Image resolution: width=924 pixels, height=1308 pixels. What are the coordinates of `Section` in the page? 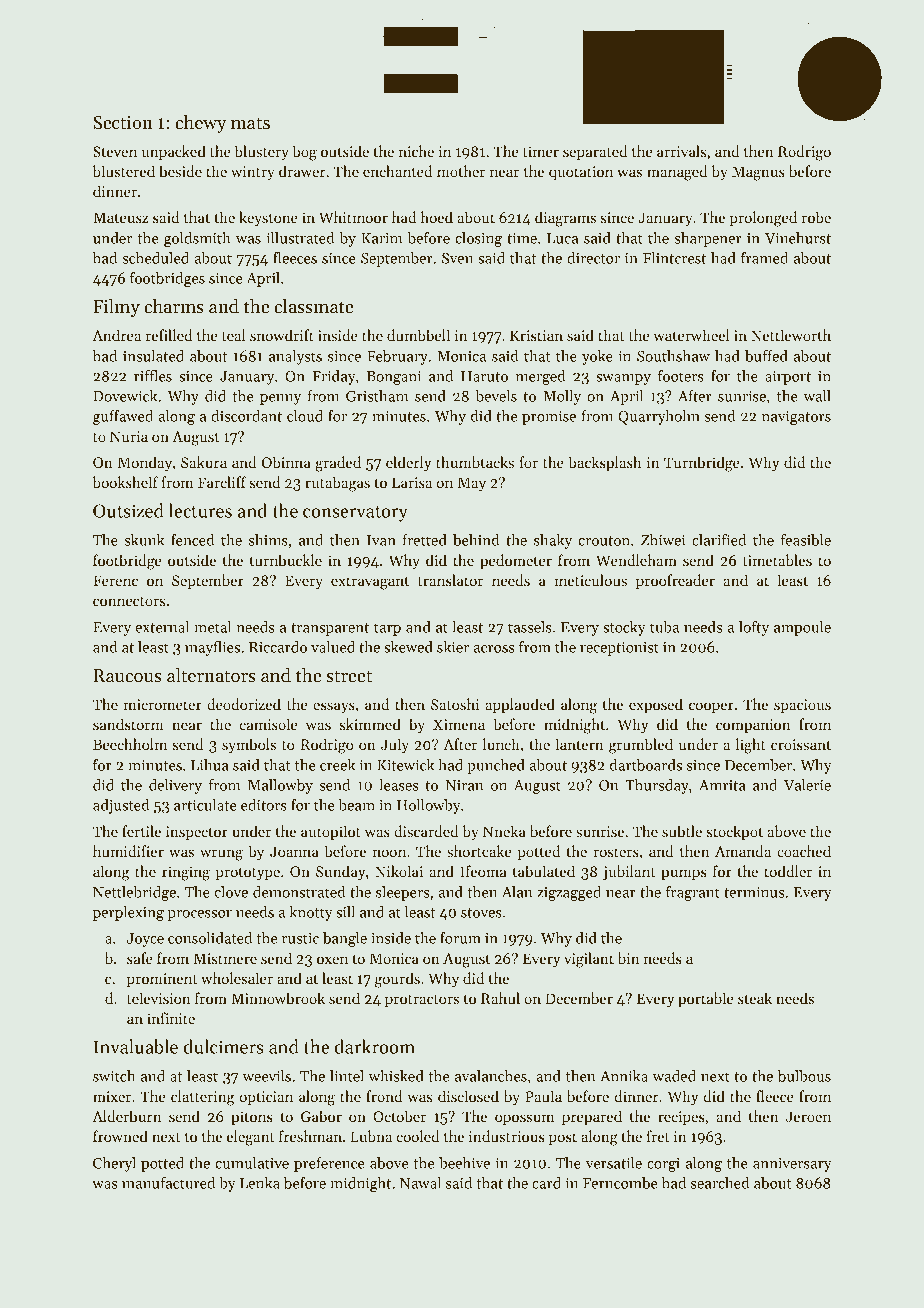 It's located at (123, 122).
